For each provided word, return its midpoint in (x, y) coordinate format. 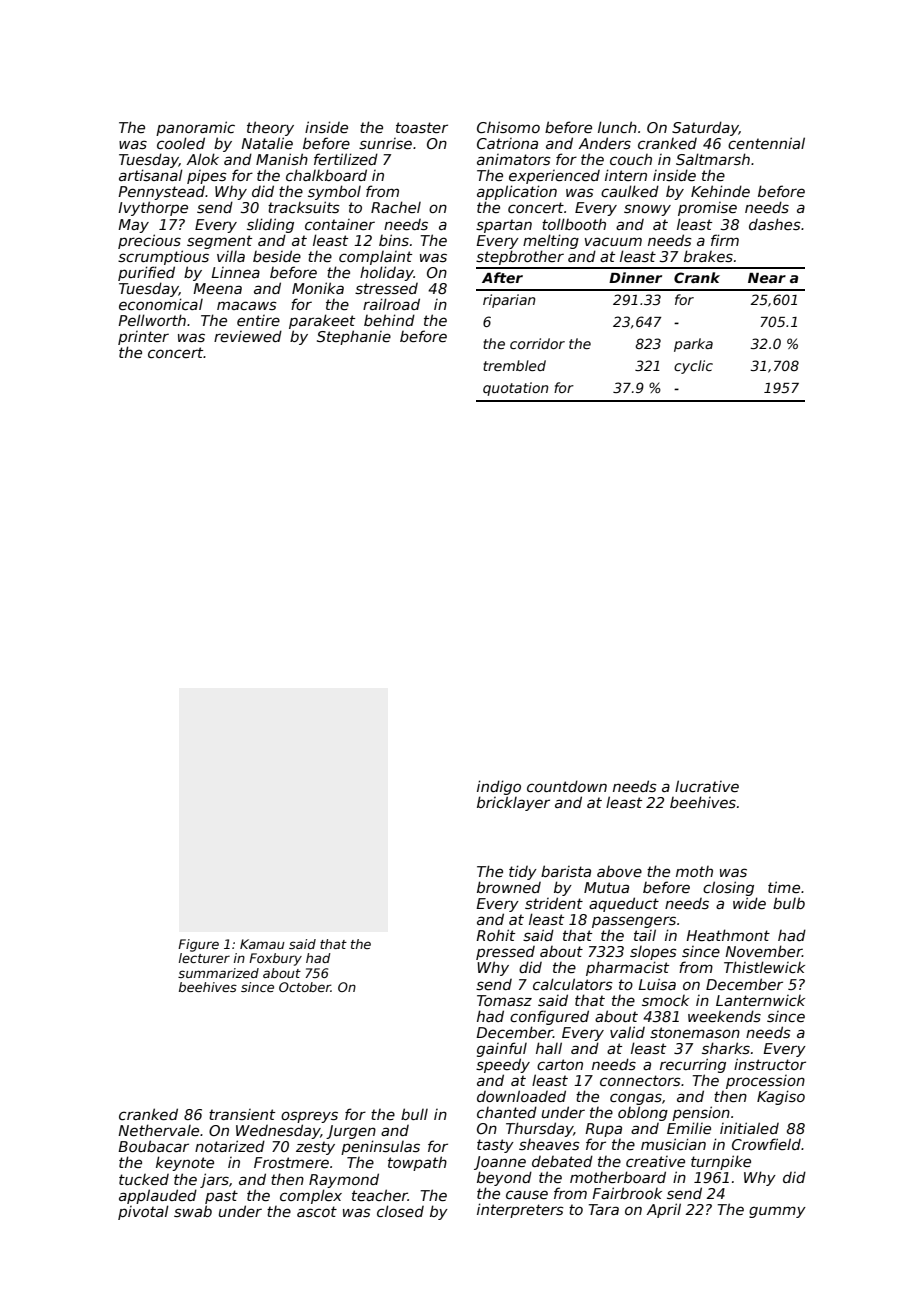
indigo (499, 787)
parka (693, 345)
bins (394, 240)
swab (193, 1211)
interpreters (520, 1210)
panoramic (195, 128)
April (663, 1210)
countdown (567, 786)
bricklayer (513, 803)
